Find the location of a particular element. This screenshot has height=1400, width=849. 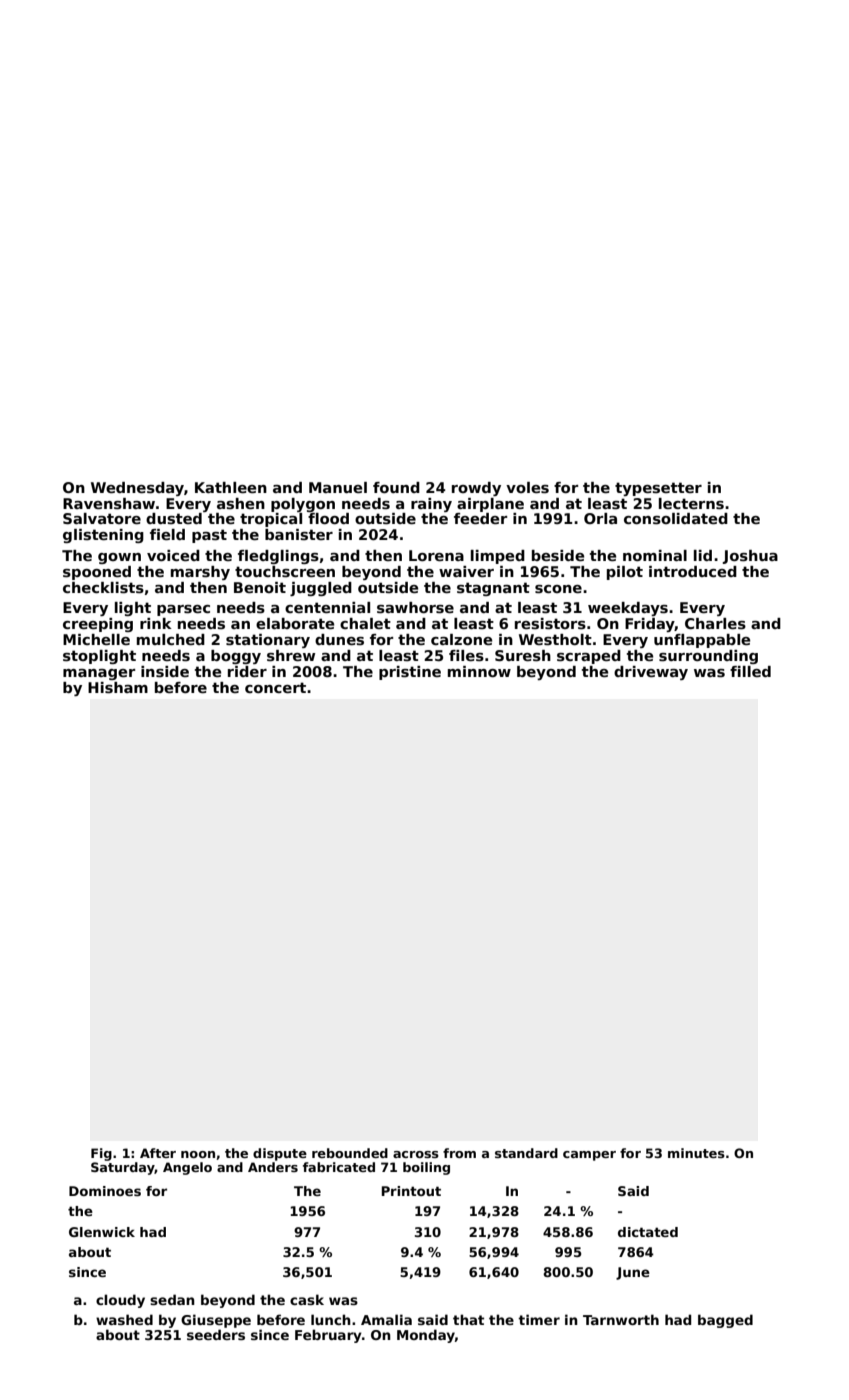

sedan is located at coordinates (172, 1299).
